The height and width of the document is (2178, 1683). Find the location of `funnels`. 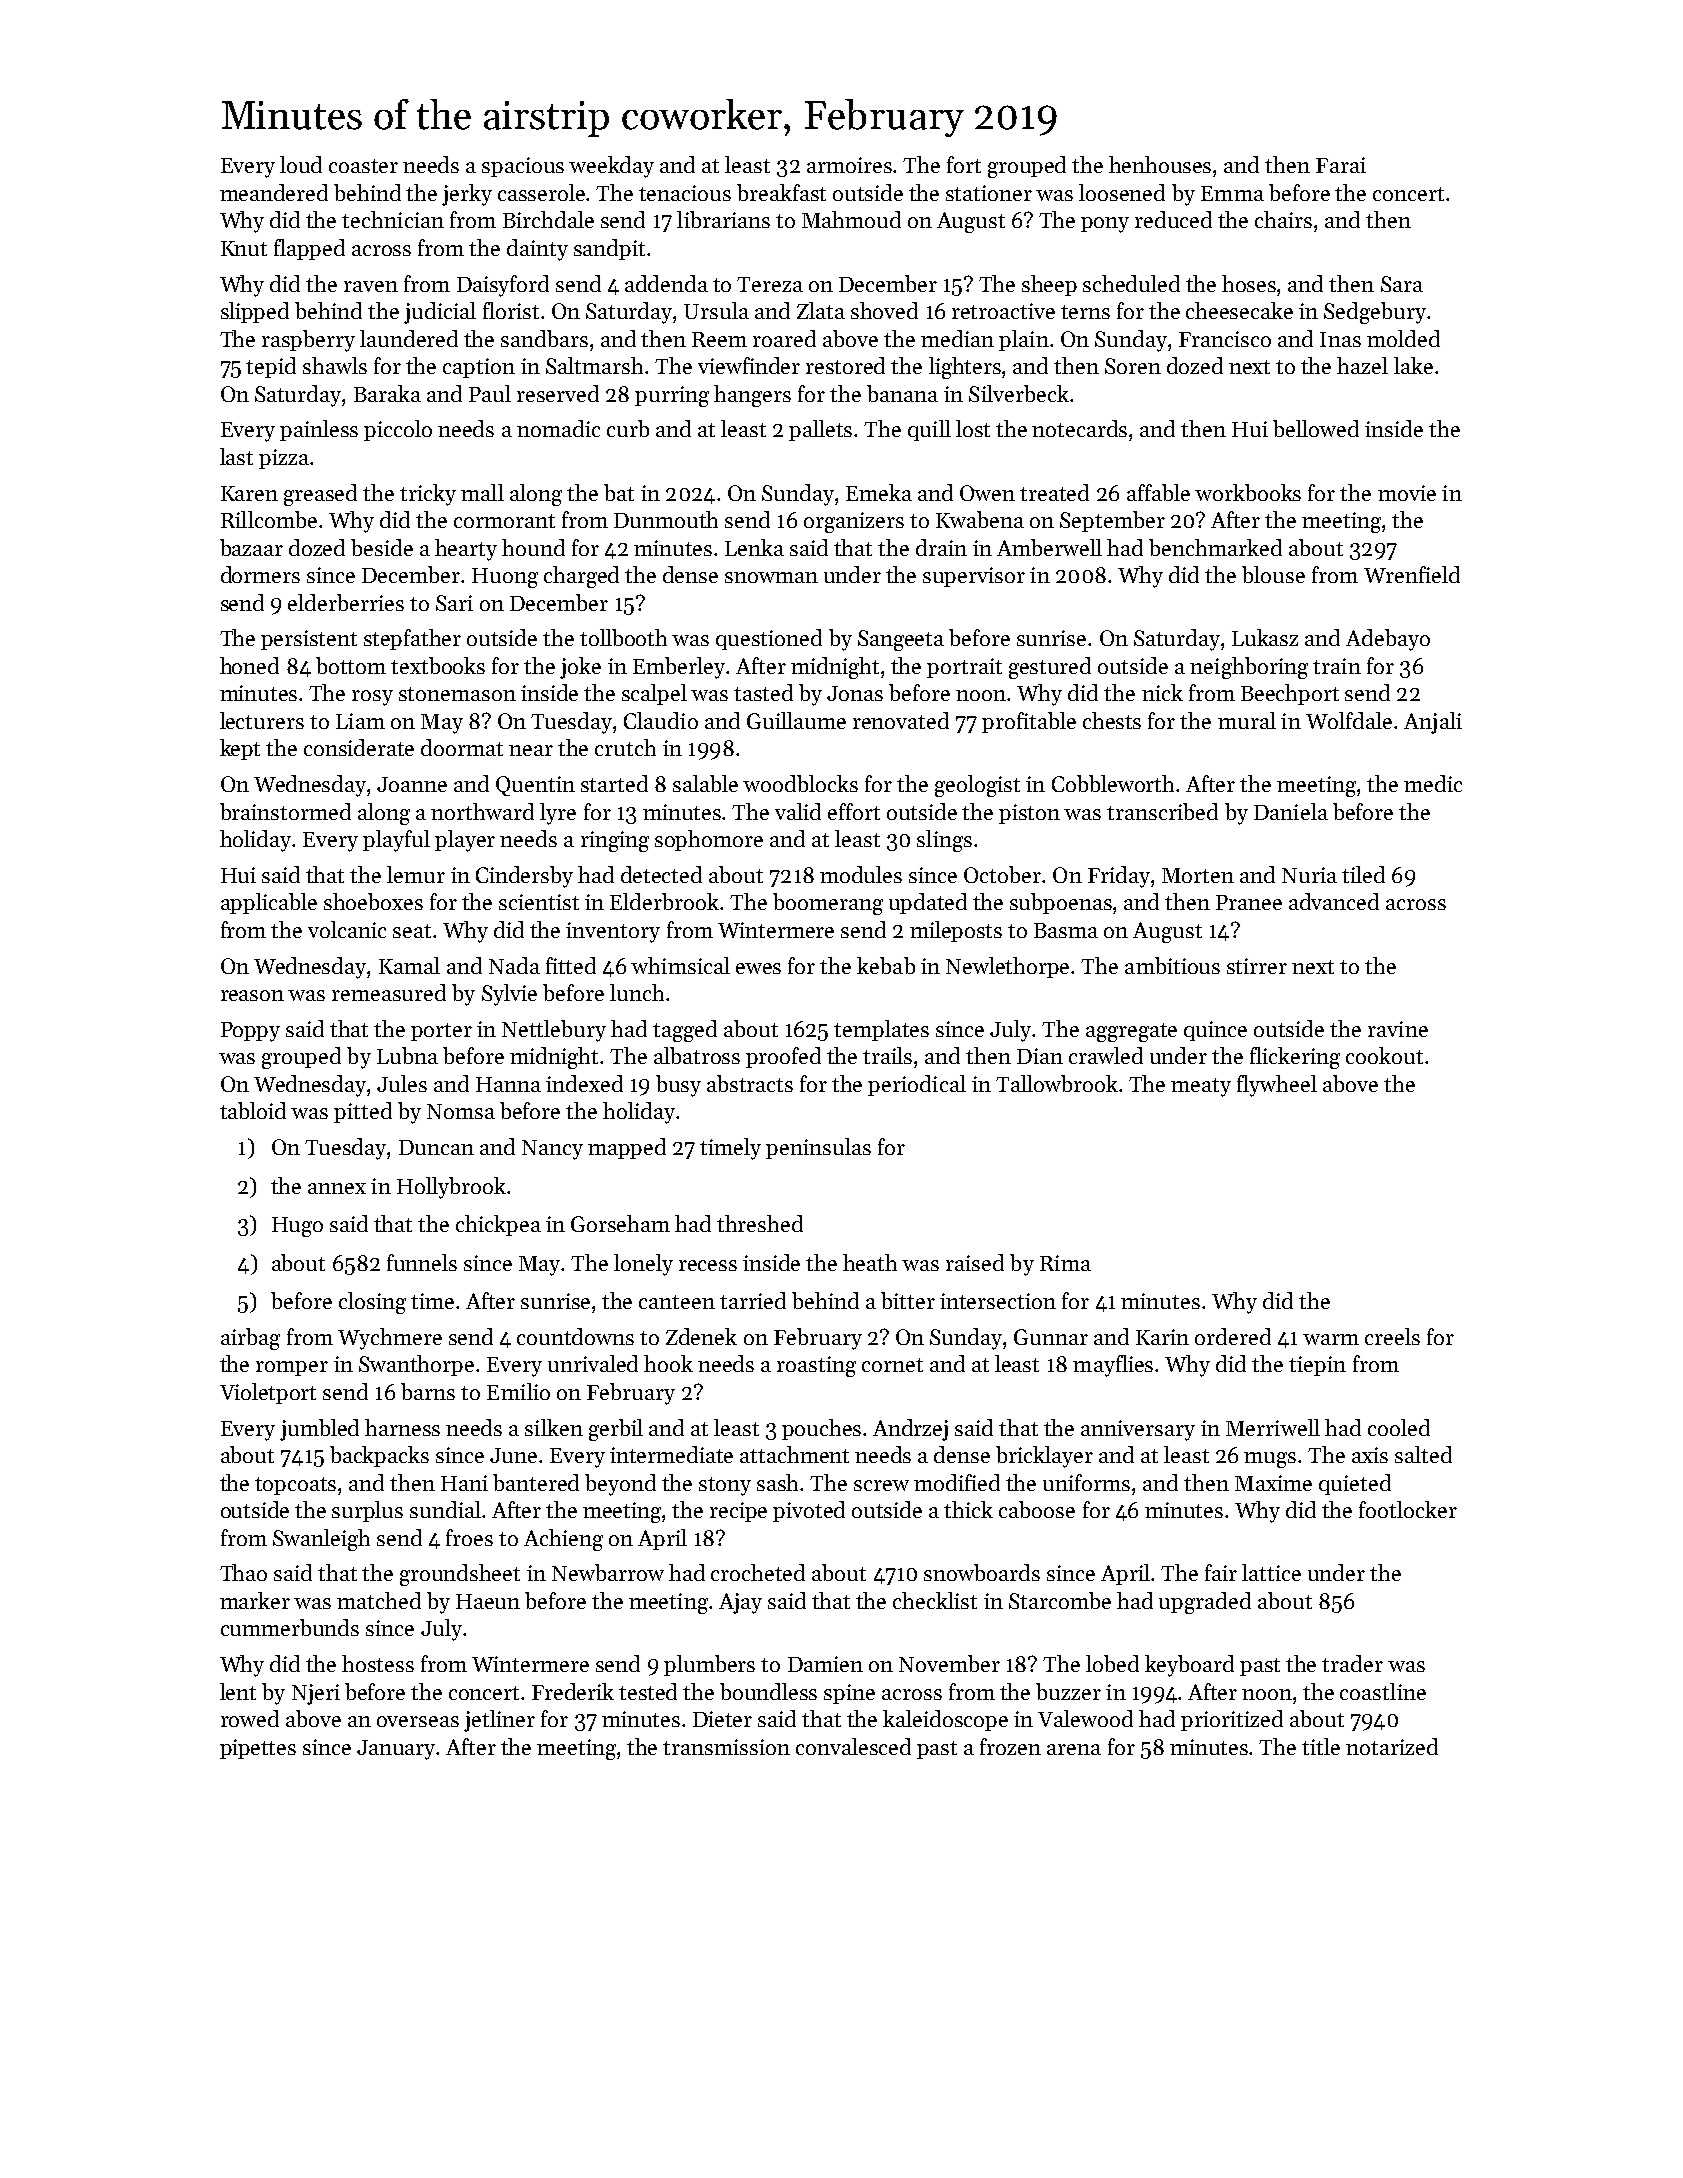

funnels is located at coordinates (422, 1262).
